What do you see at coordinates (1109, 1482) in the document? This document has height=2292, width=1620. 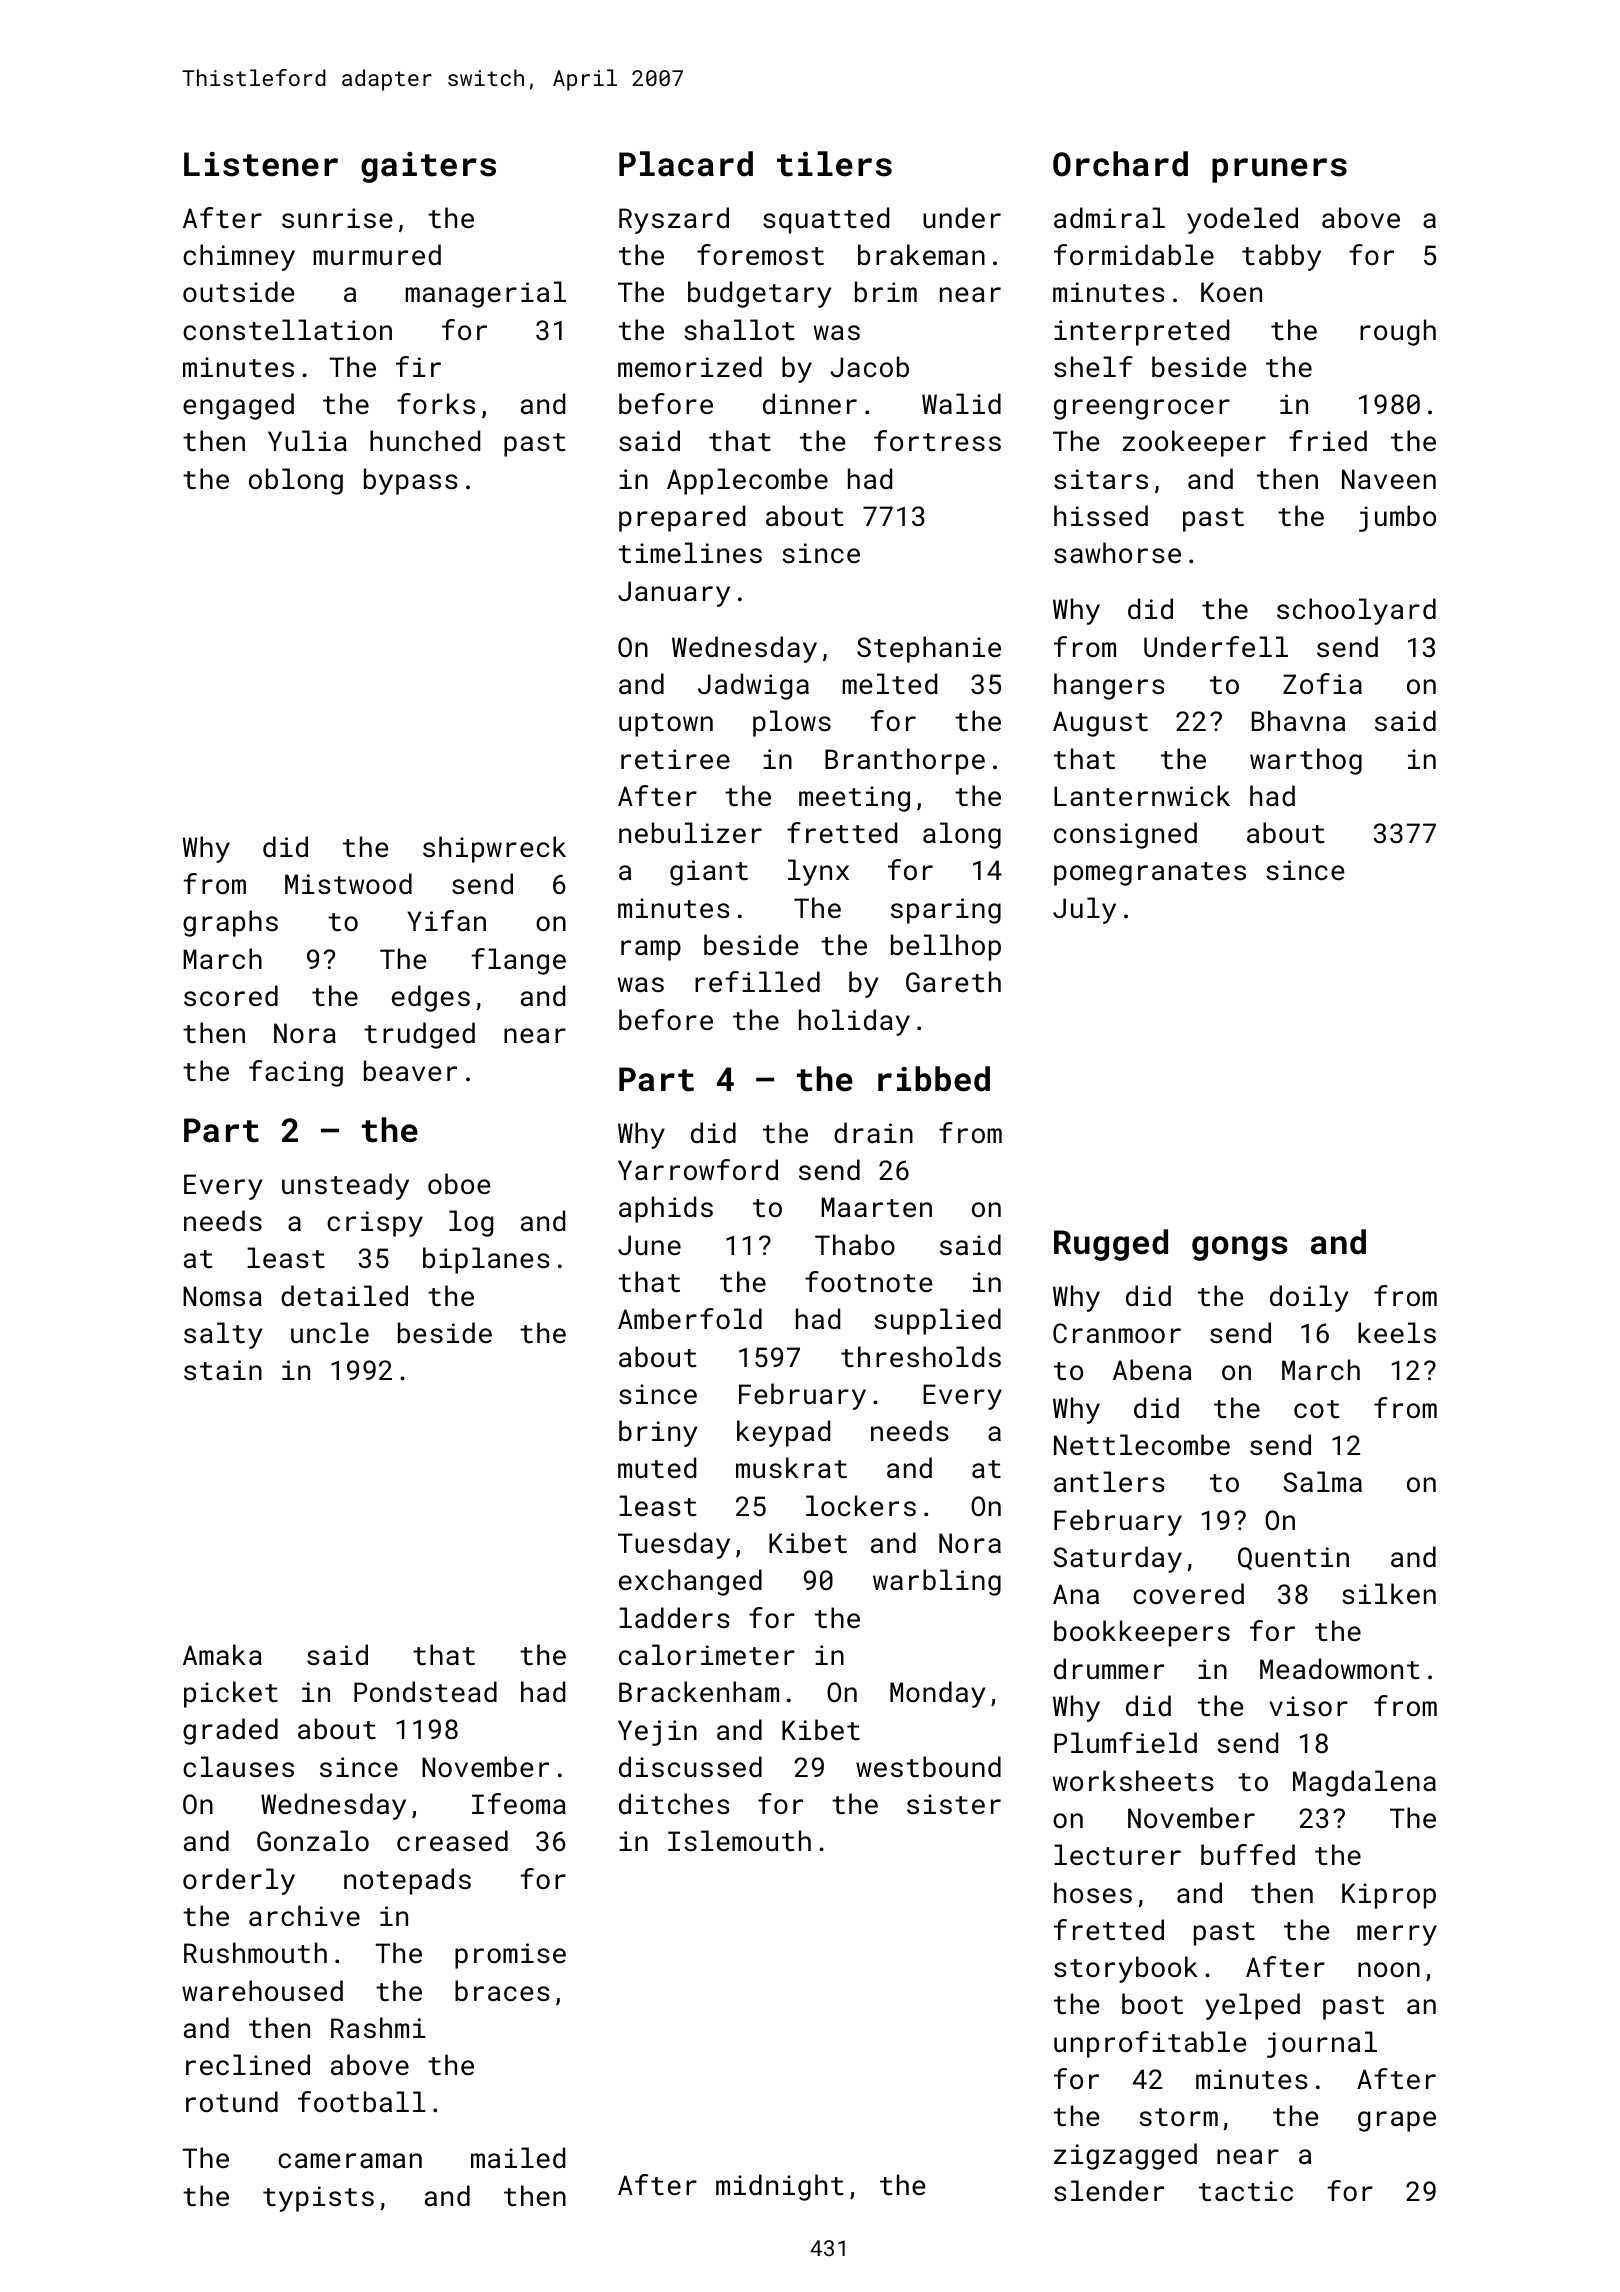 I see `antlers` at bounding box center [1109, 1482].
